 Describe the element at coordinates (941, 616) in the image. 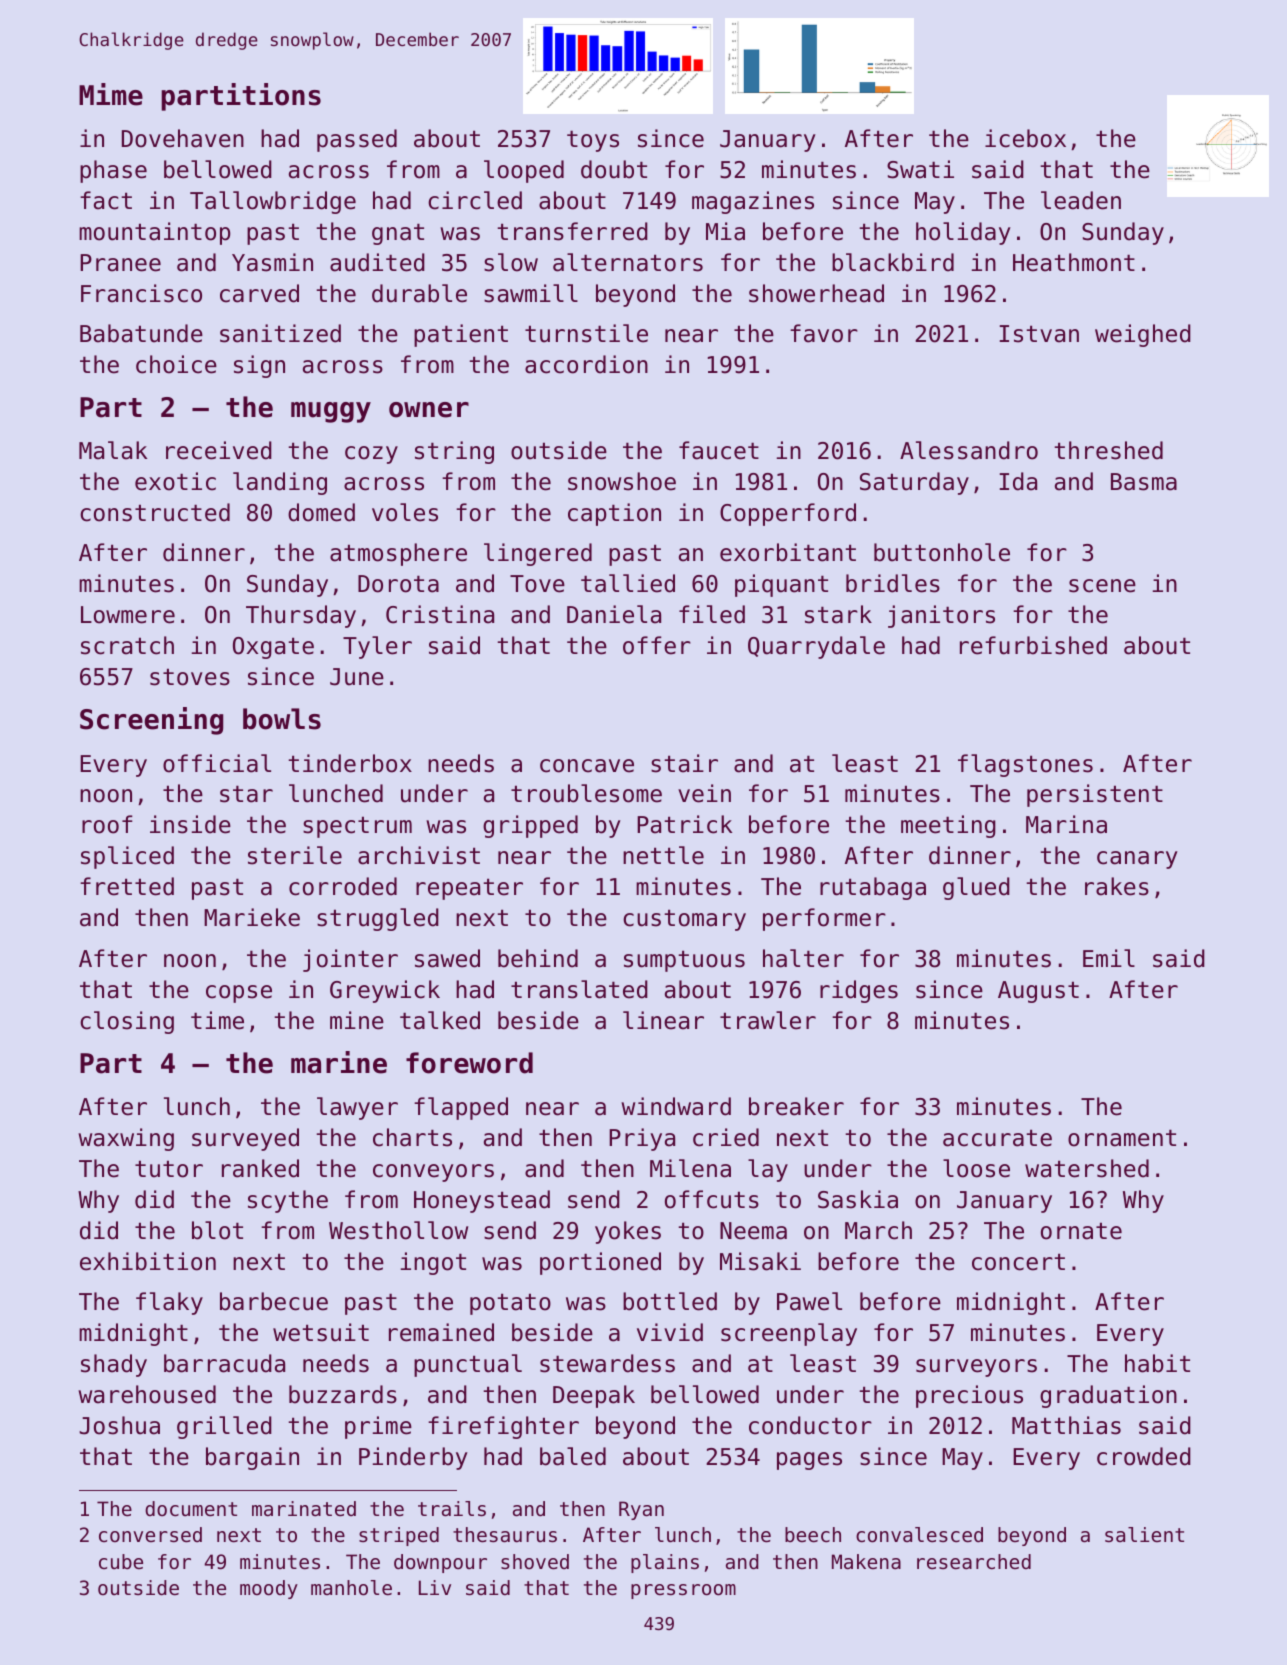

I see `janitors` at that location.
